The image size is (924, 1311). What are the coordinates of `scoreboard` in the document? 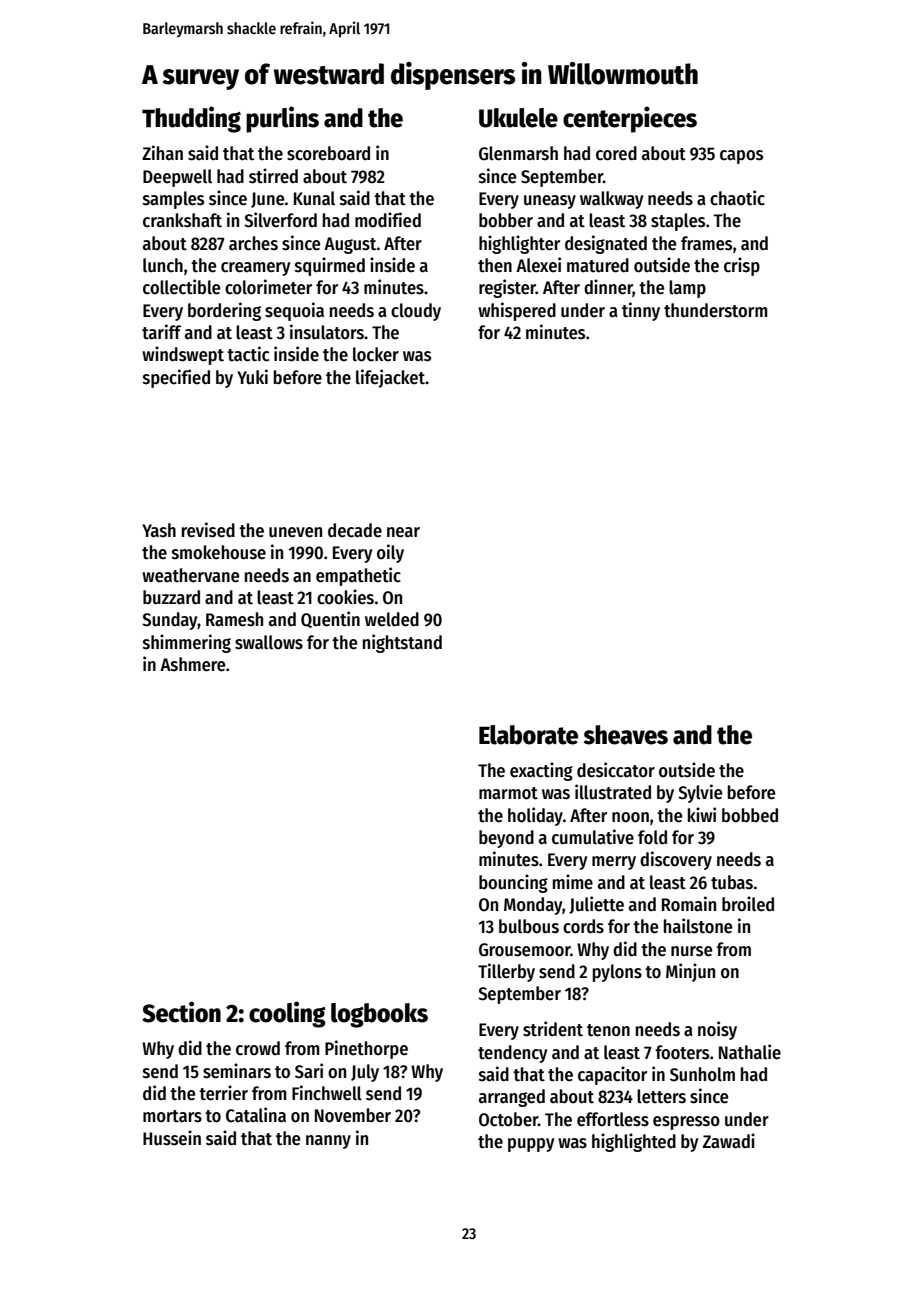 It's located at (328, 153).
